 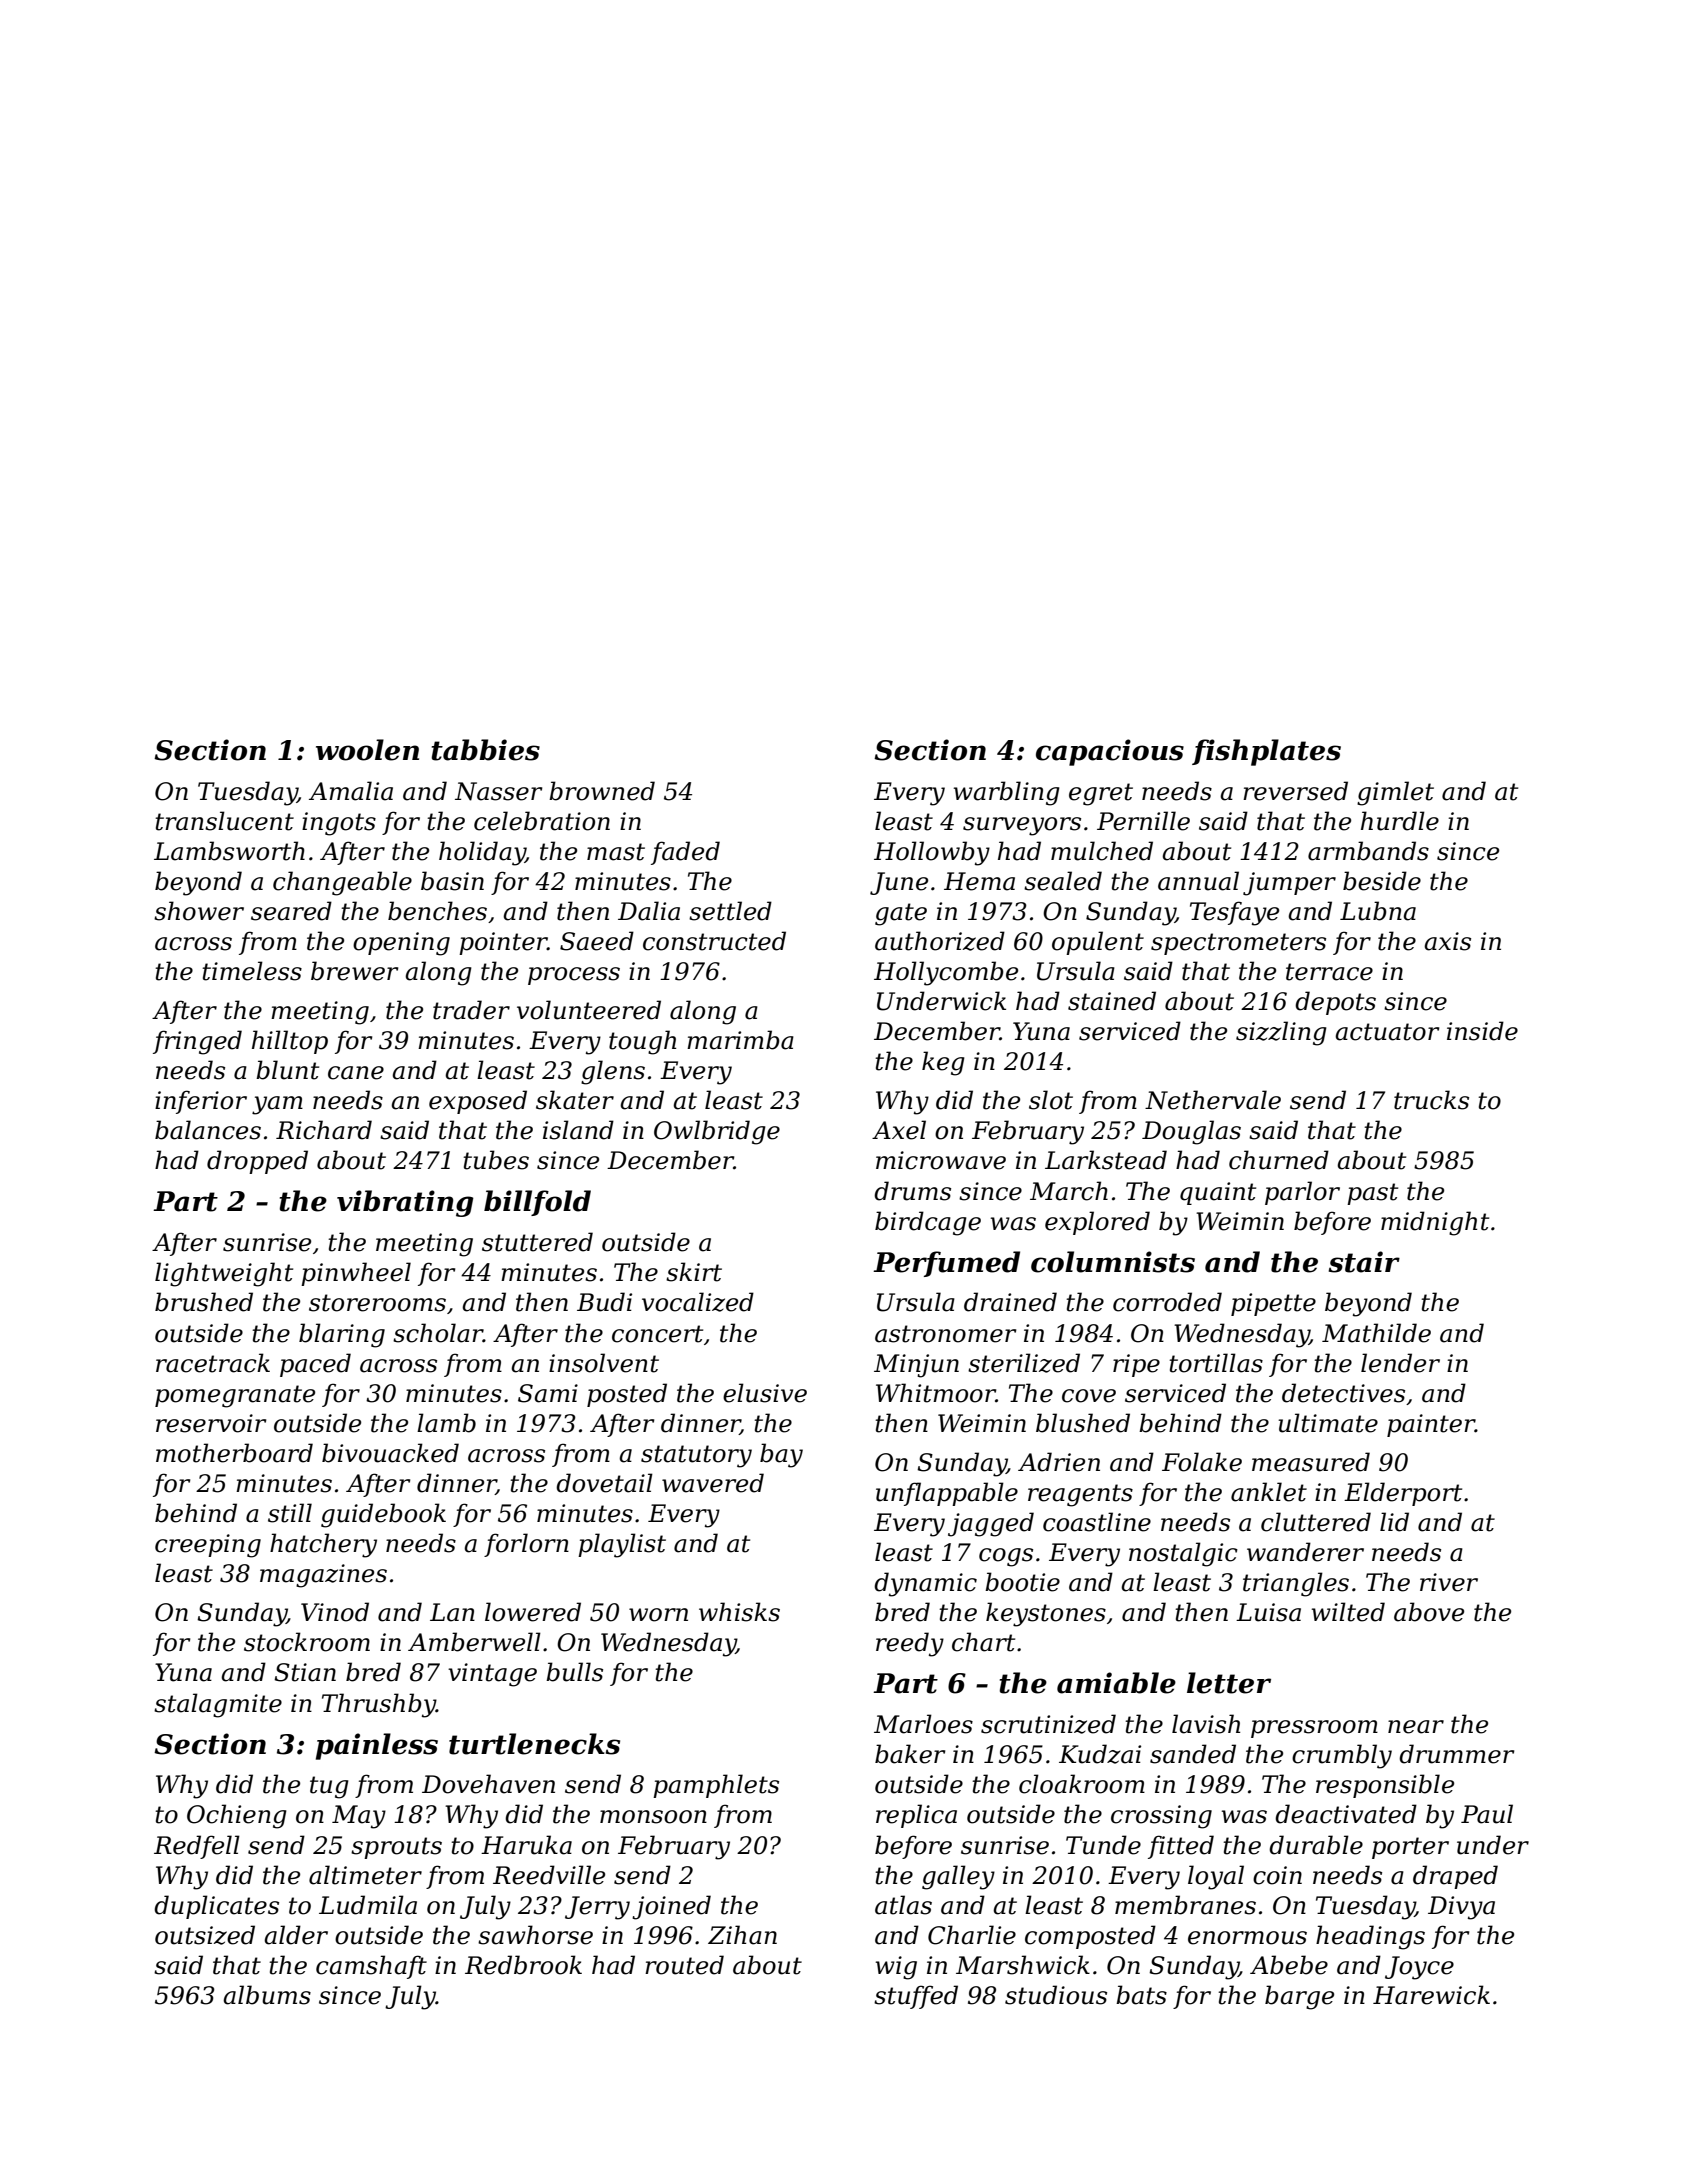 What do you see at coordinates (912, 1191) in the image?
I see `drums` at bounding box center [912, 1191].
